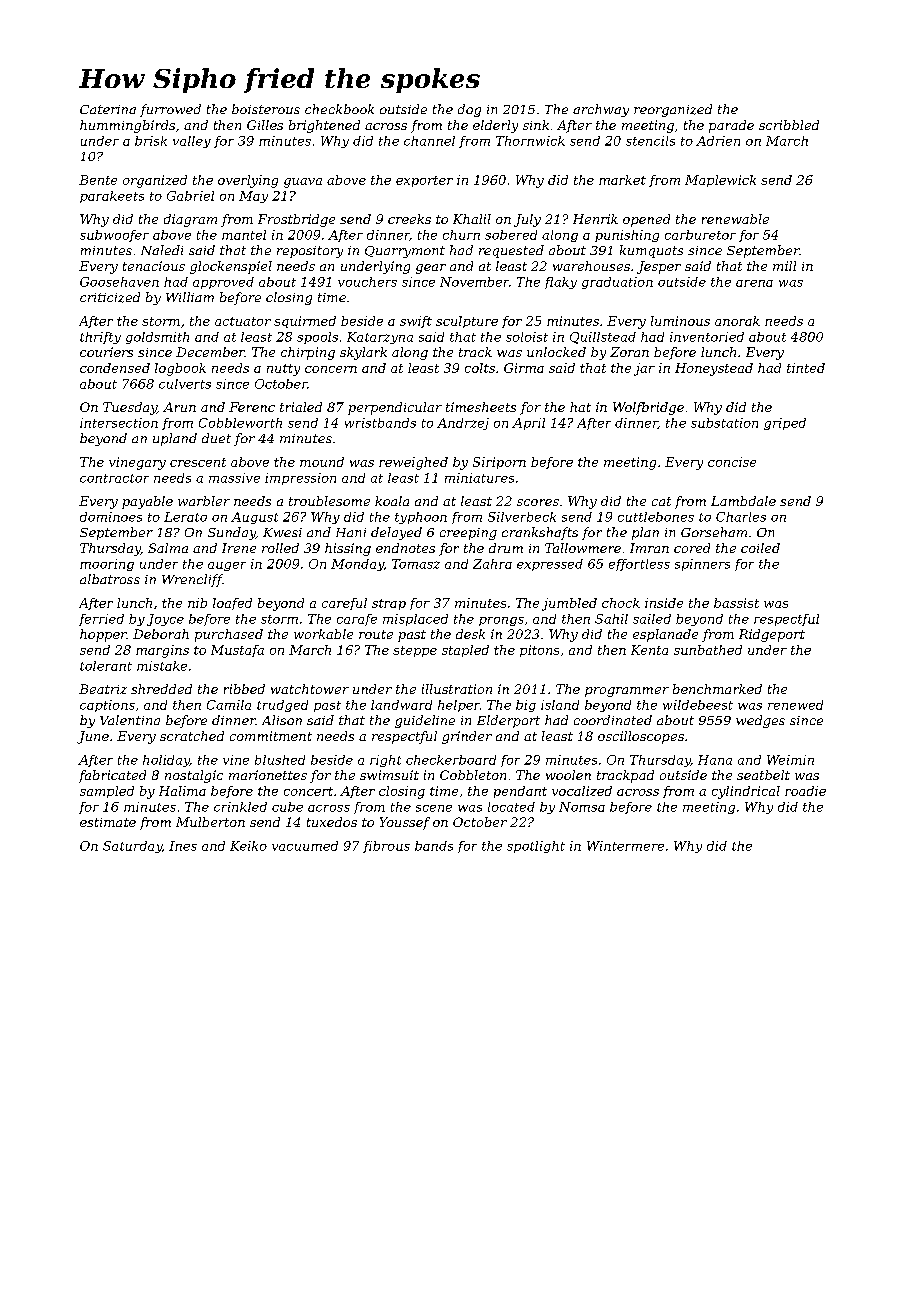 This screenshot has width=908, height=1316. I want to click on luminous, so click(680, 321).
